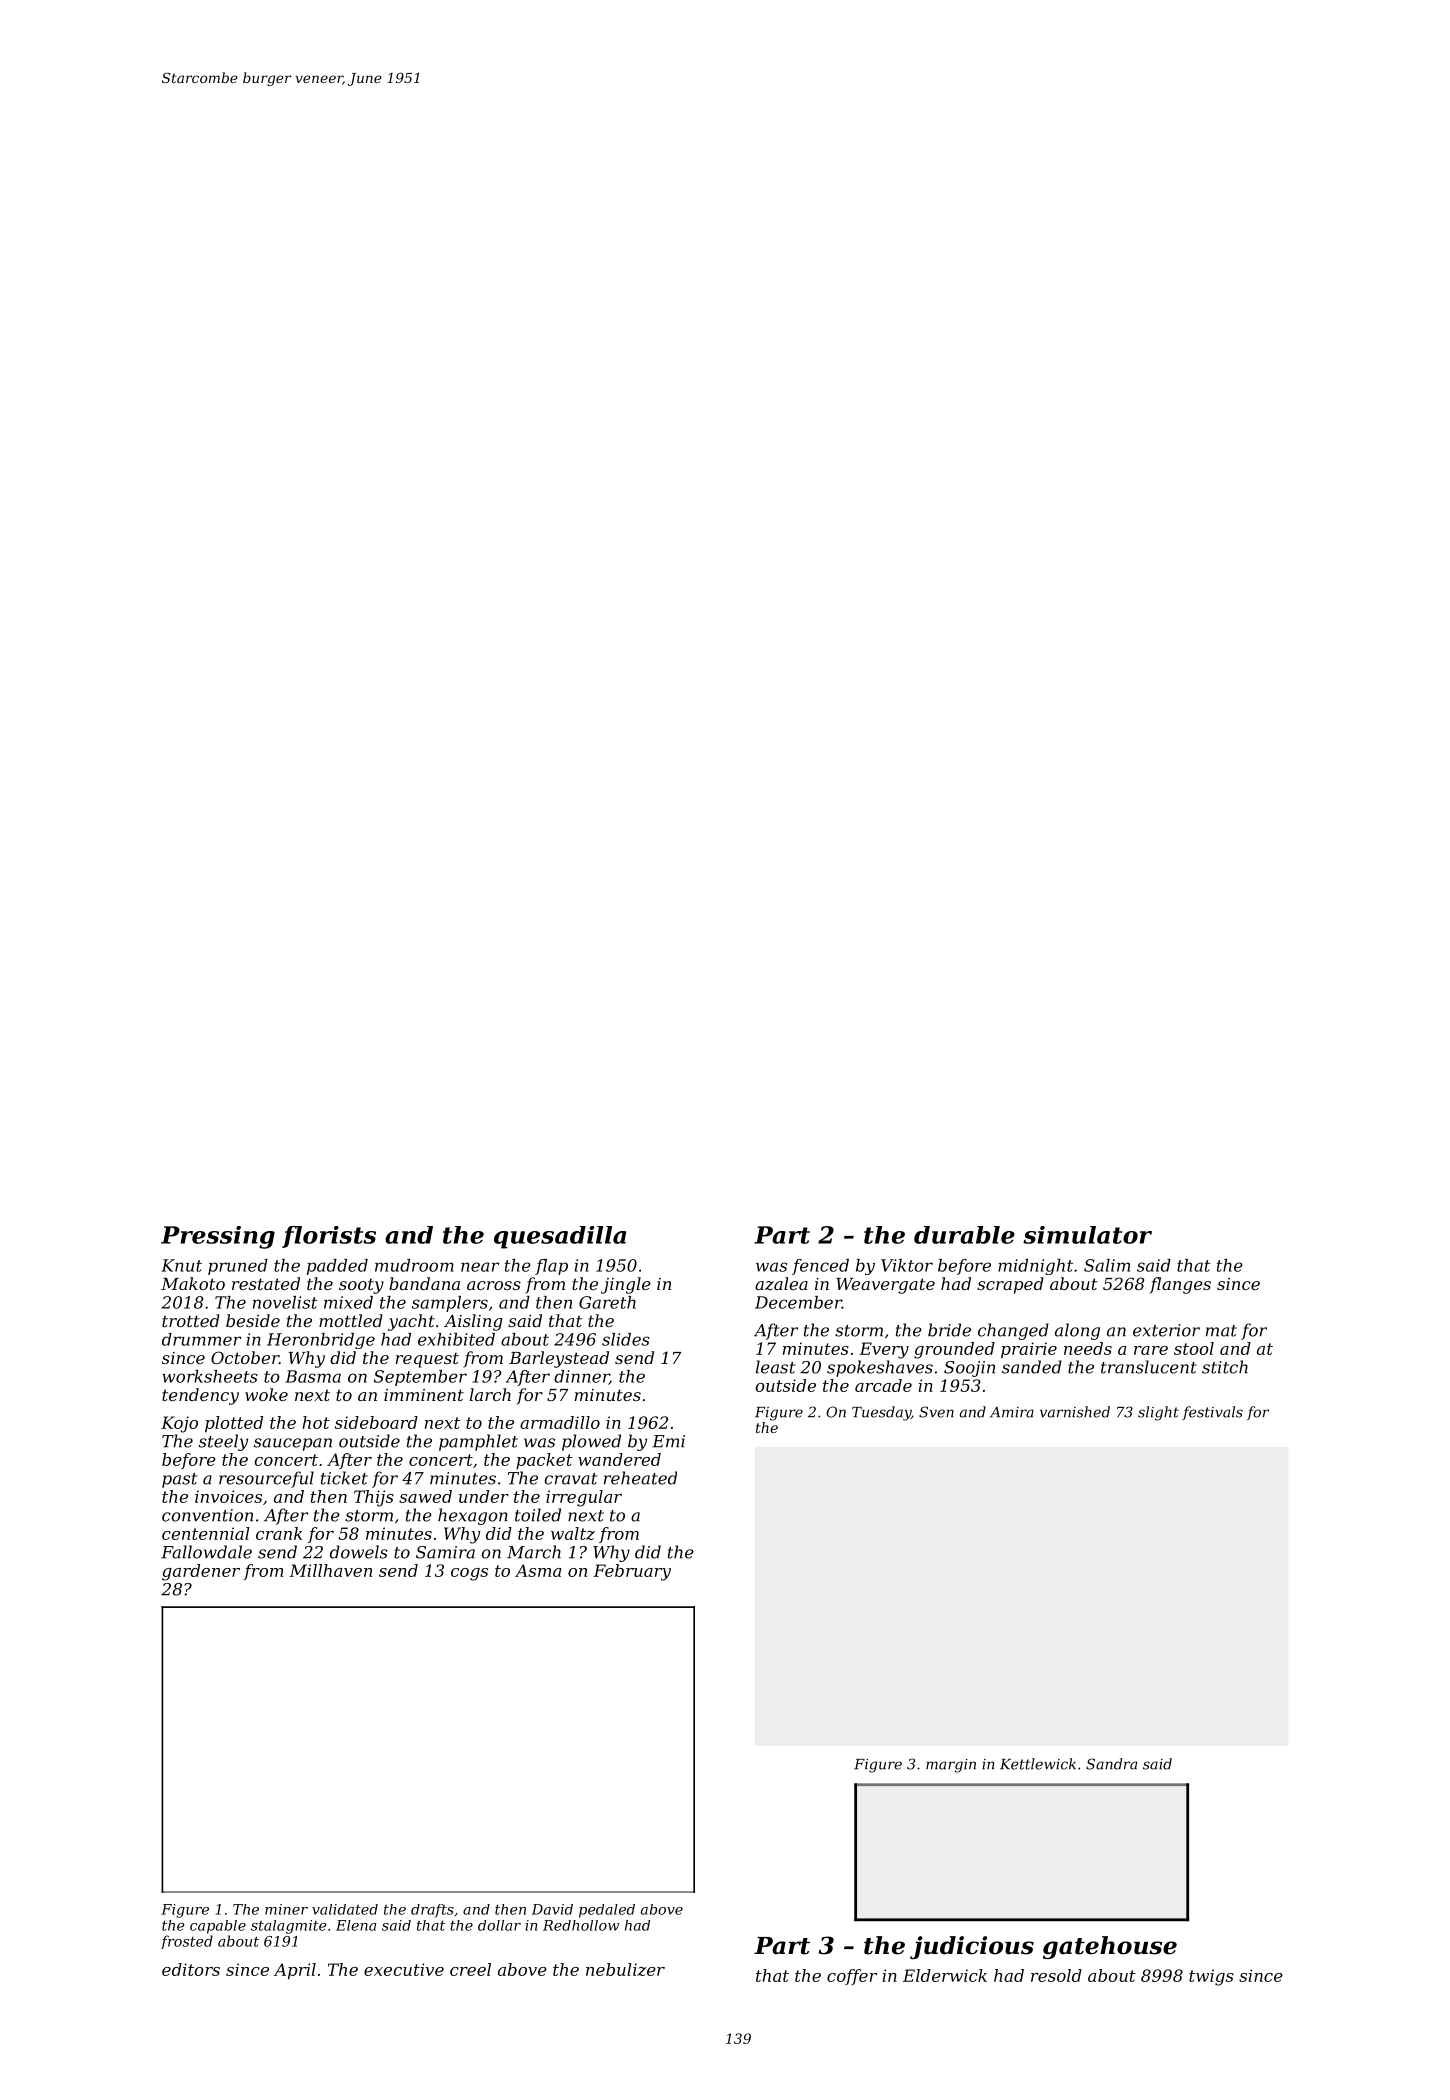  I want to click on margin, so click(951, 1766).
